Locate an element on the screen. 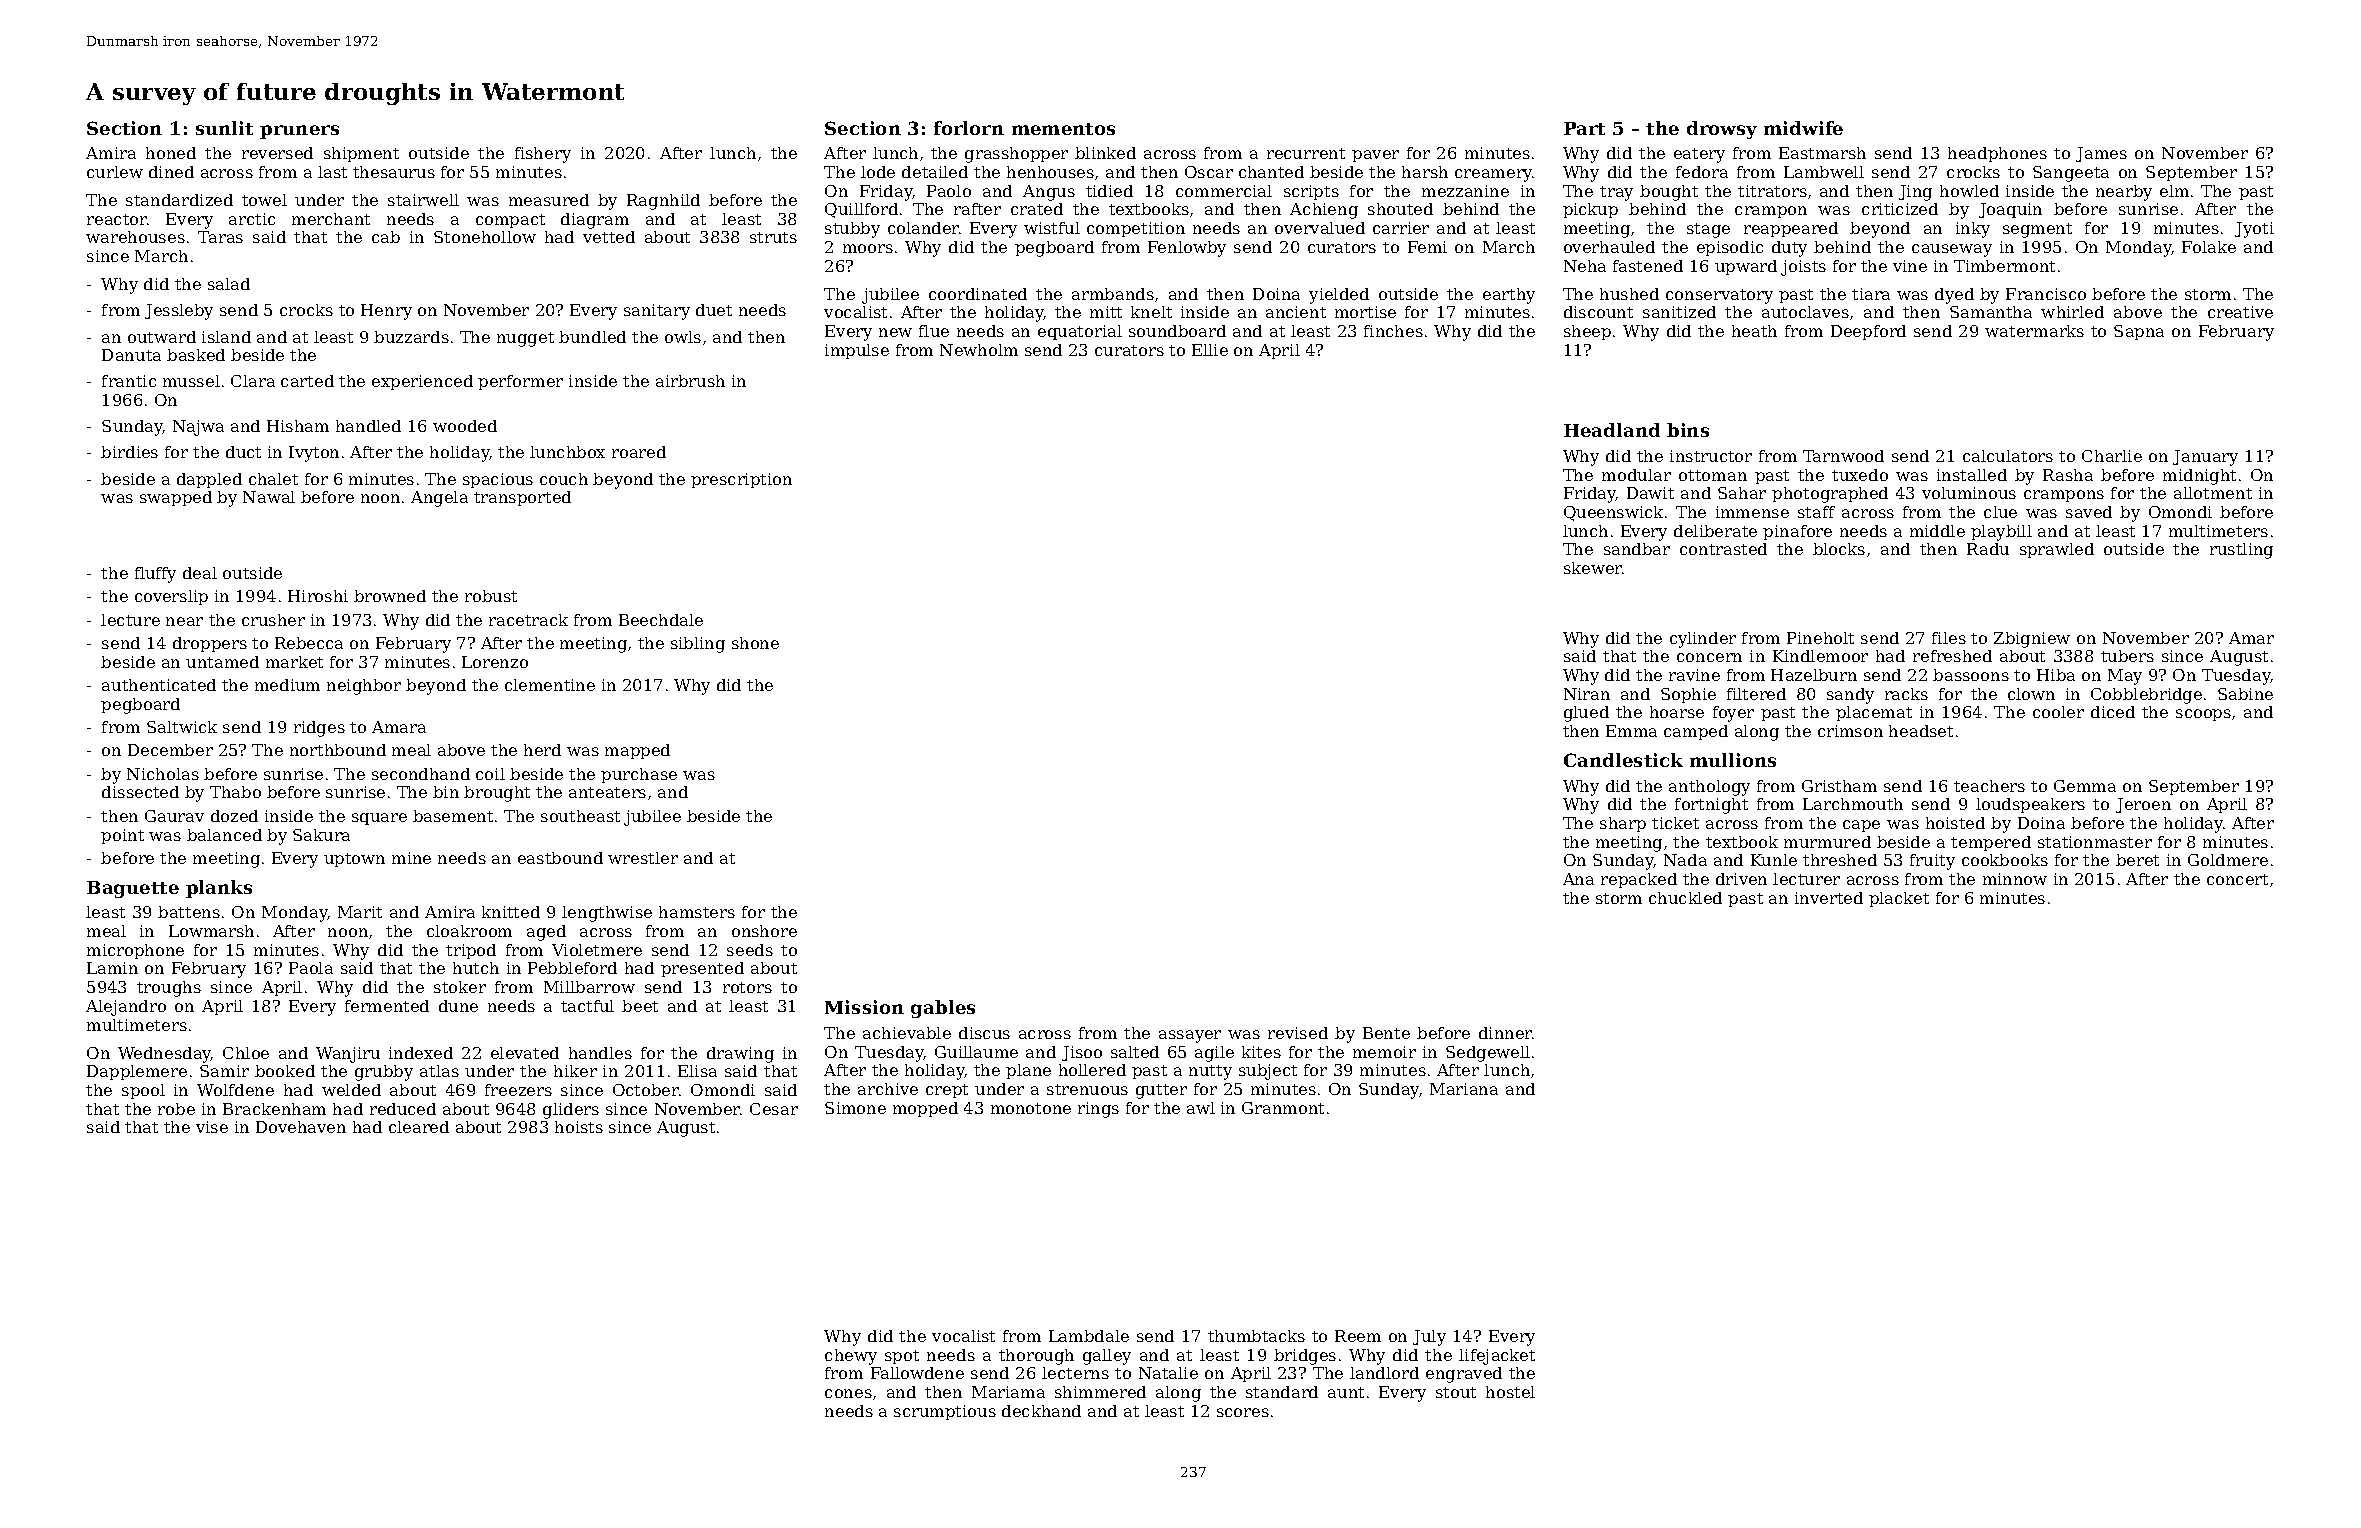  Granmont is located at coordinates (1283, 1108).
